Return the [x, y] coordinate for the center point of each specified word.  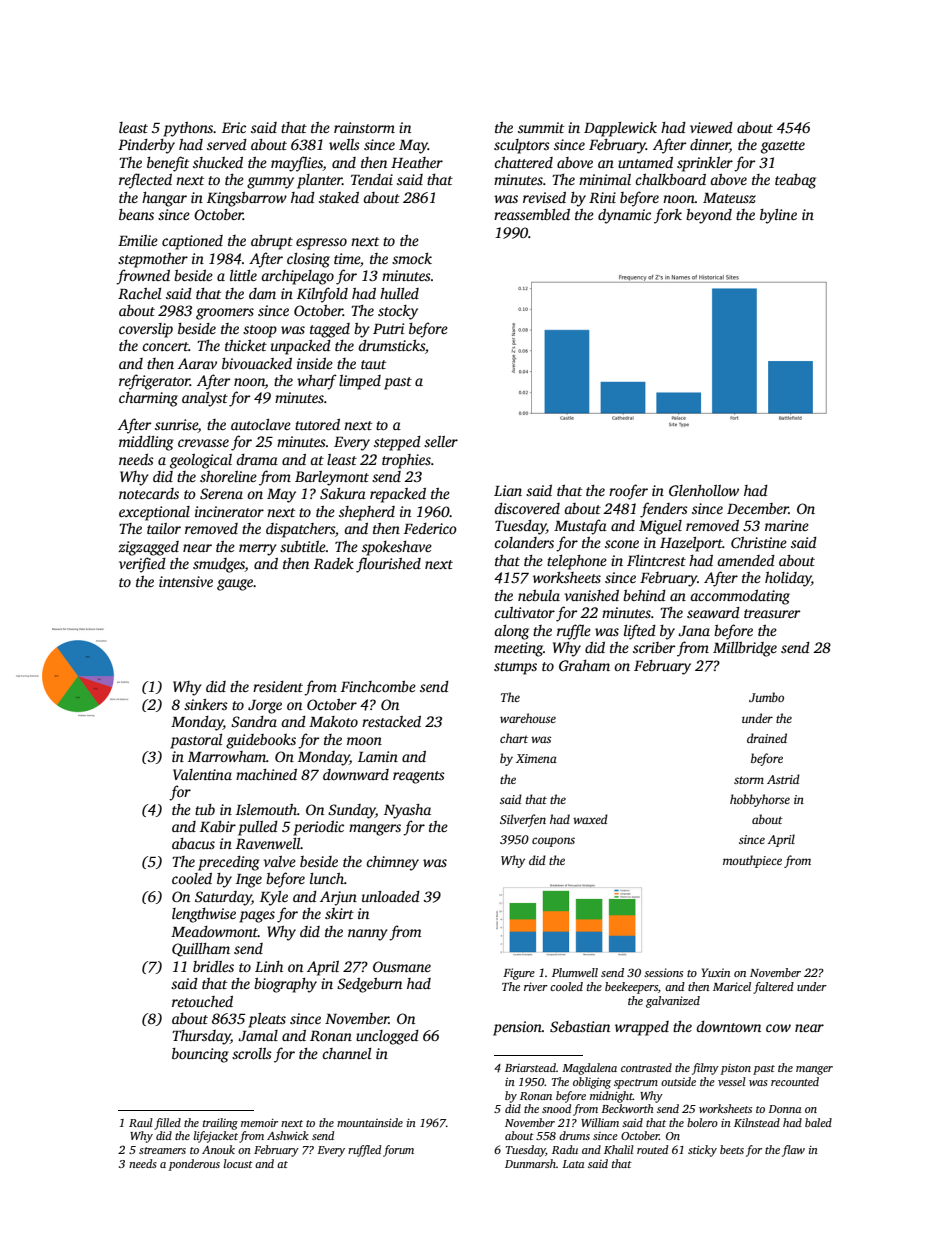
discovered [527, 508]
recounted [795, 1081]
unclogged [387, 1037]
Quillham [201, 950]
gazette [783, 147]
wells [344, 144]
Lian [508, 490]
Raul [141, 1122]
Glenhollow [704, 490]
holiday [788, 579]
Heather [417, 162]
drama [257, 459]
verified [142, 565]
